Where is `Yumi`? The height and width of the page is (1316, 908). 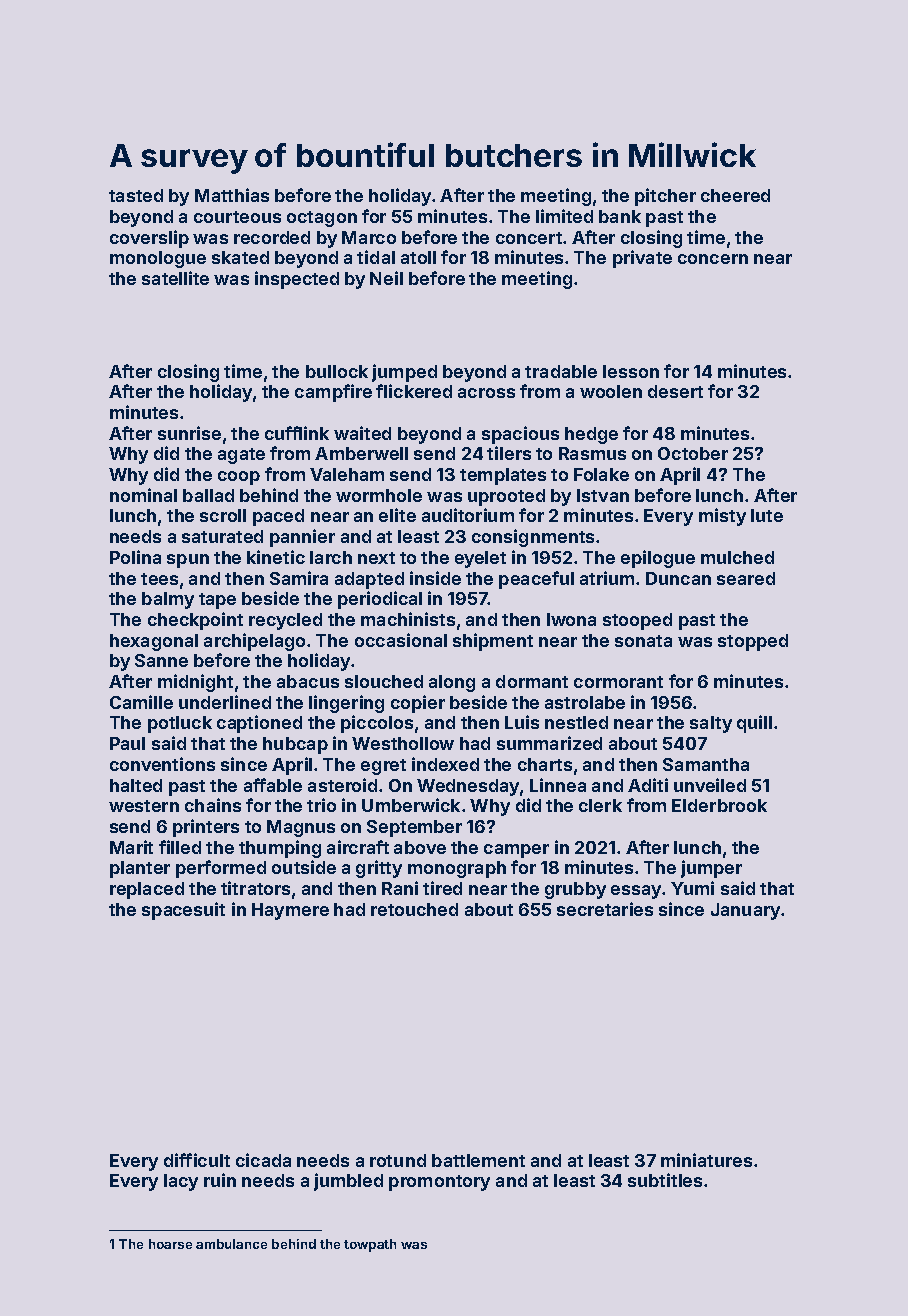
Yumi is located at coordinates (692, 888).
